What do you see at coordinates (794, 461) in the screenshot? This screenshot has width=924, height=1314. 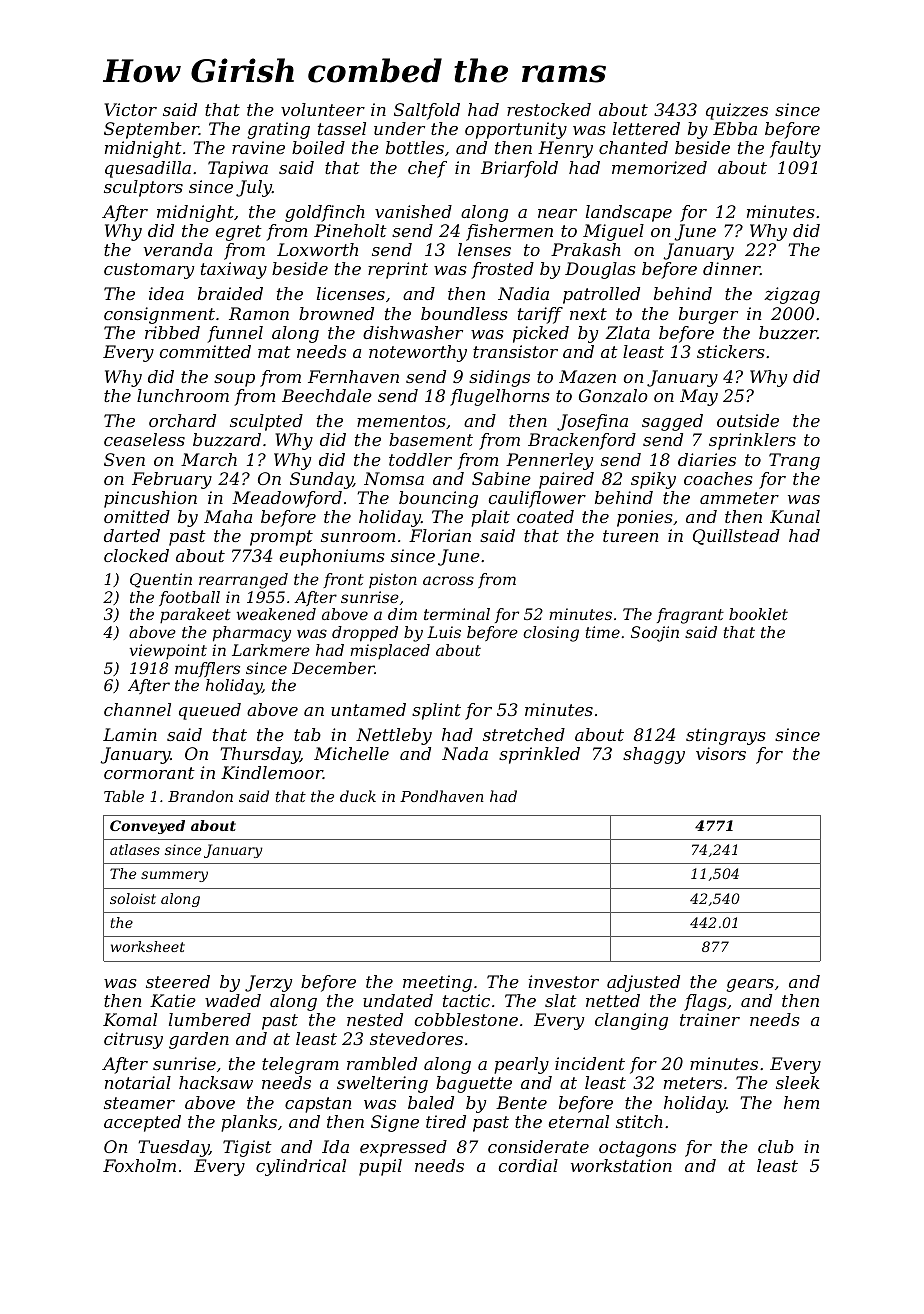 I see `Trang` at bounding box center [794, 461].
